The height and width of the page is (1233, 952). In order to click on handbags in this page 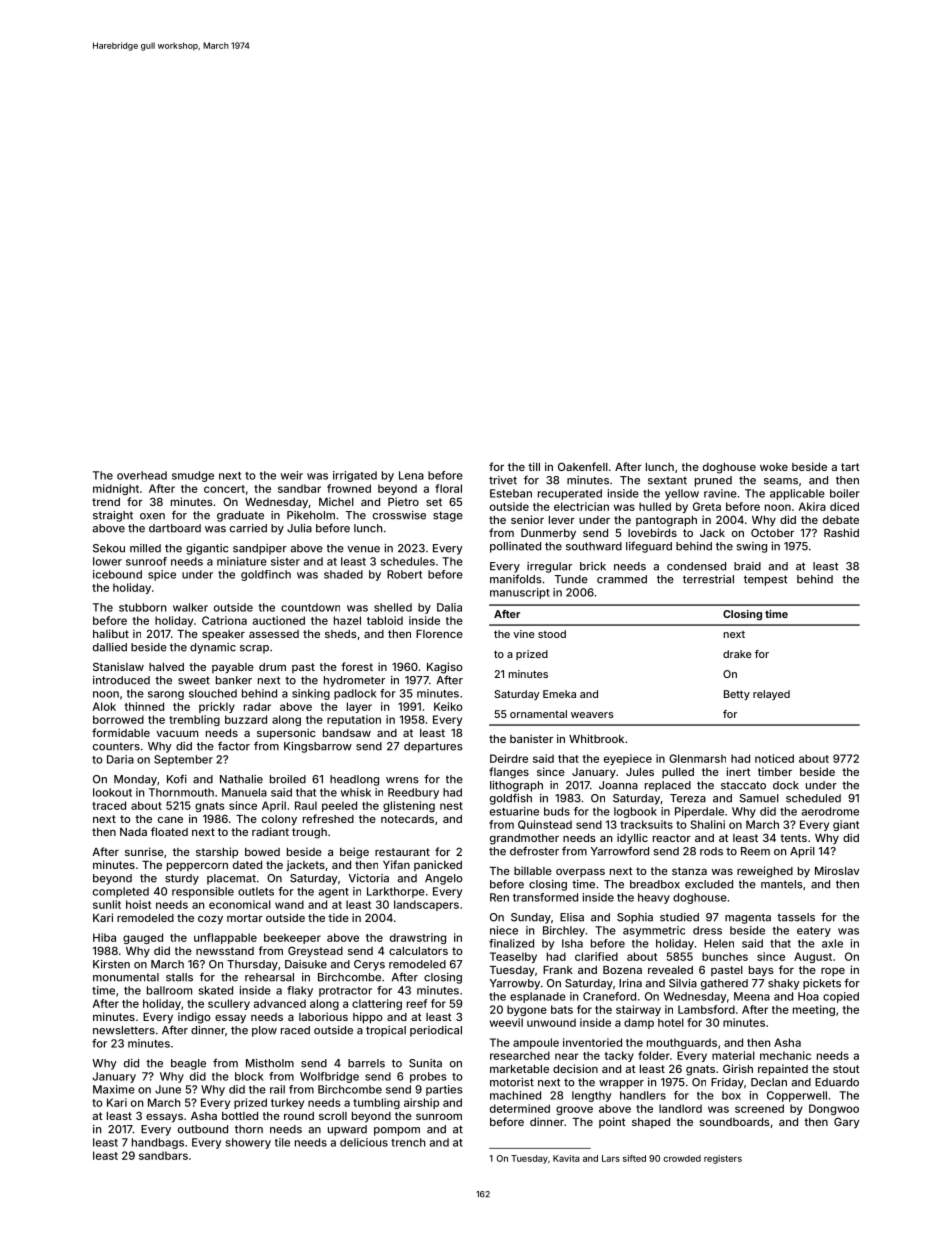, I will do `click(158, 1143)`.
